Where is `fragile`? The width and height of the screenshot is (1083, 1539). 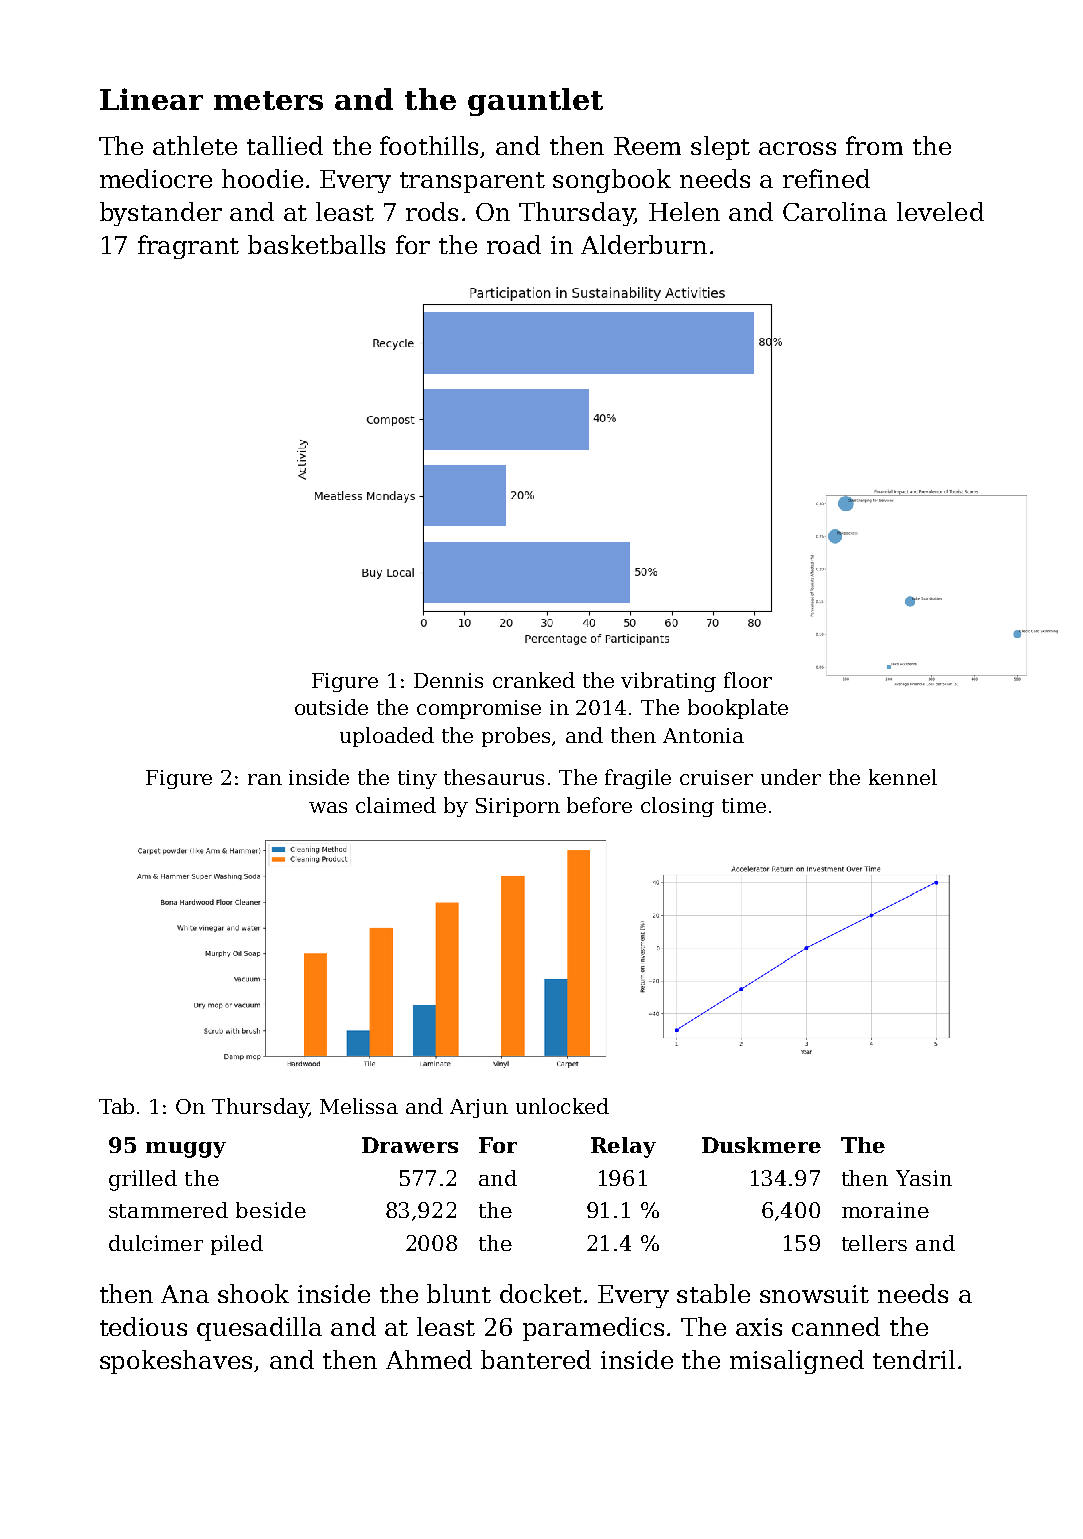 fragile is located at coordinates (638, 779).
